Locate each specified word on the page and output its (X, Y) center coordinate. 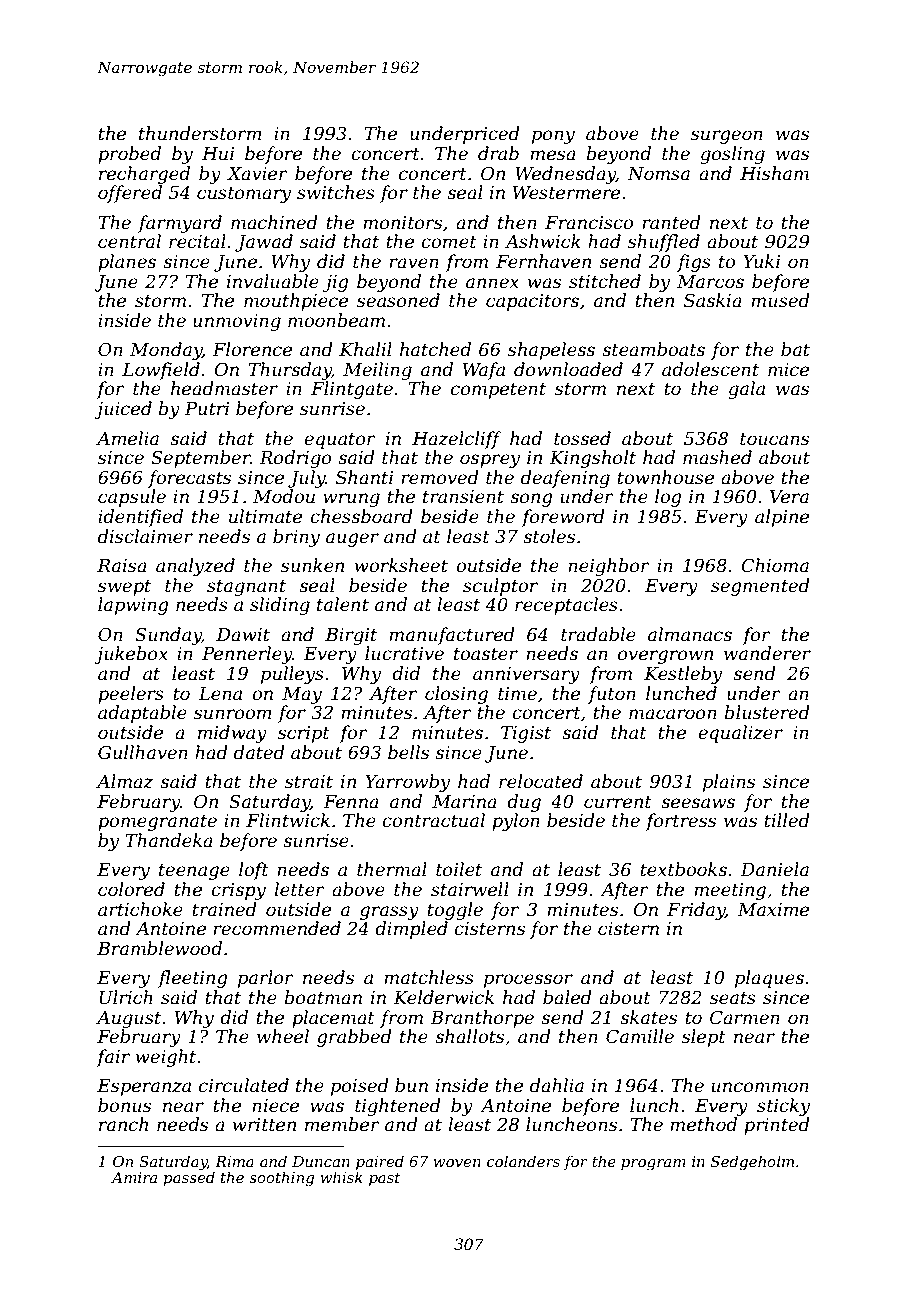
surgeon (727, 137)
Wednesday (565, 175)
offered (130, 194)
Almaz (124, 781)
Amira (134, 1177)
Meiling (377, 371)
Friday (696, 911)
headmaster (224, 388)
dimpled (411, 930)
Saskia (713, 300)
